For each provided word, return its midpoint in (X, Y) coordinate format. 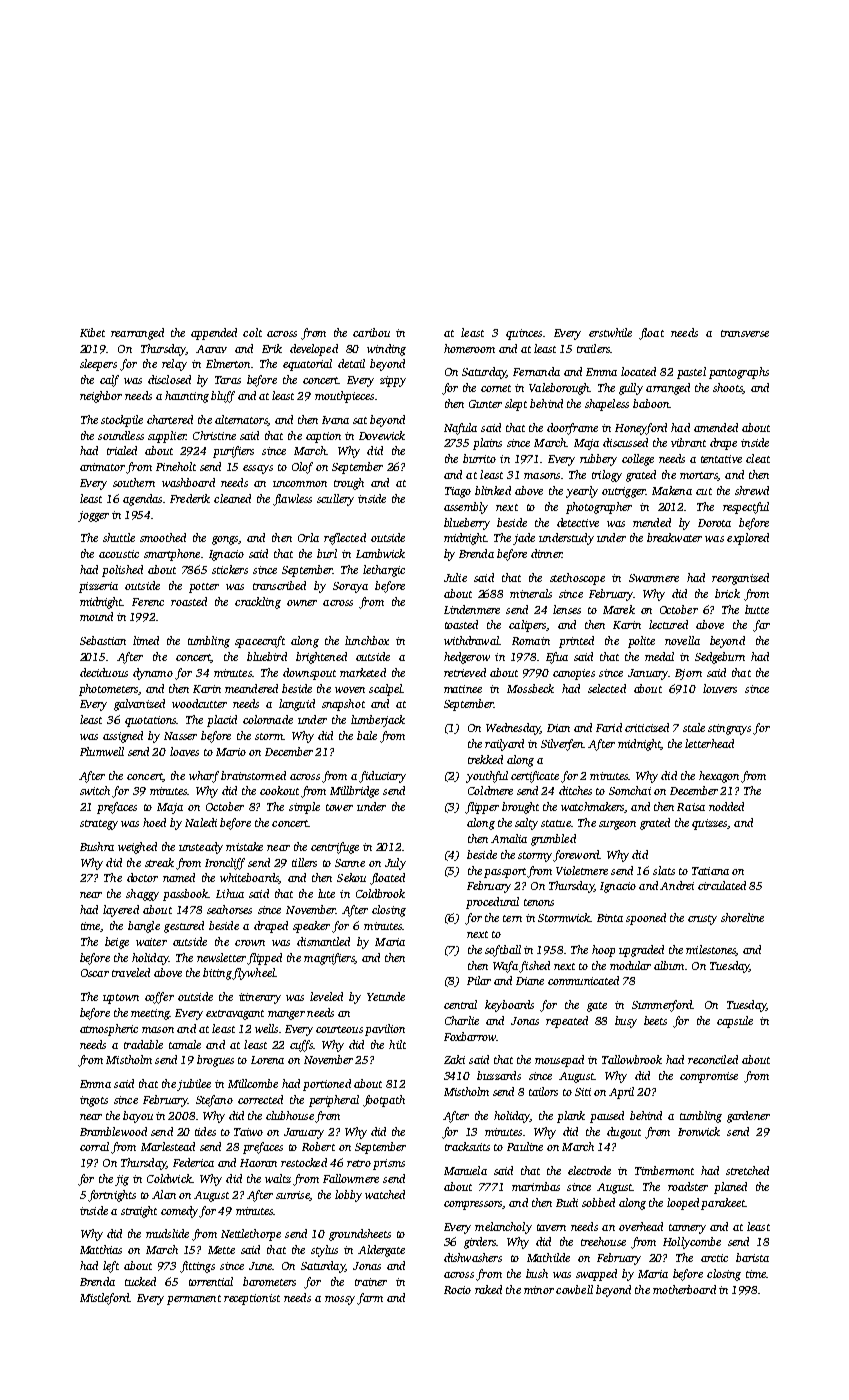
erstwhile (610, 332)
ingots (94, 1101)
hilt (397, 1044)
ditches (575, 790)
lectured (668, 624)
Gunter (485, 404)
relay (174, 365)
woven (350, 690)
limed (146, 640)
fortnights (112, 1196)
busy (626, 1022)
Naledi (201, 822)
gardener (748, 1117)
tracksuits (467, 1146)
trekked (485, 759)
